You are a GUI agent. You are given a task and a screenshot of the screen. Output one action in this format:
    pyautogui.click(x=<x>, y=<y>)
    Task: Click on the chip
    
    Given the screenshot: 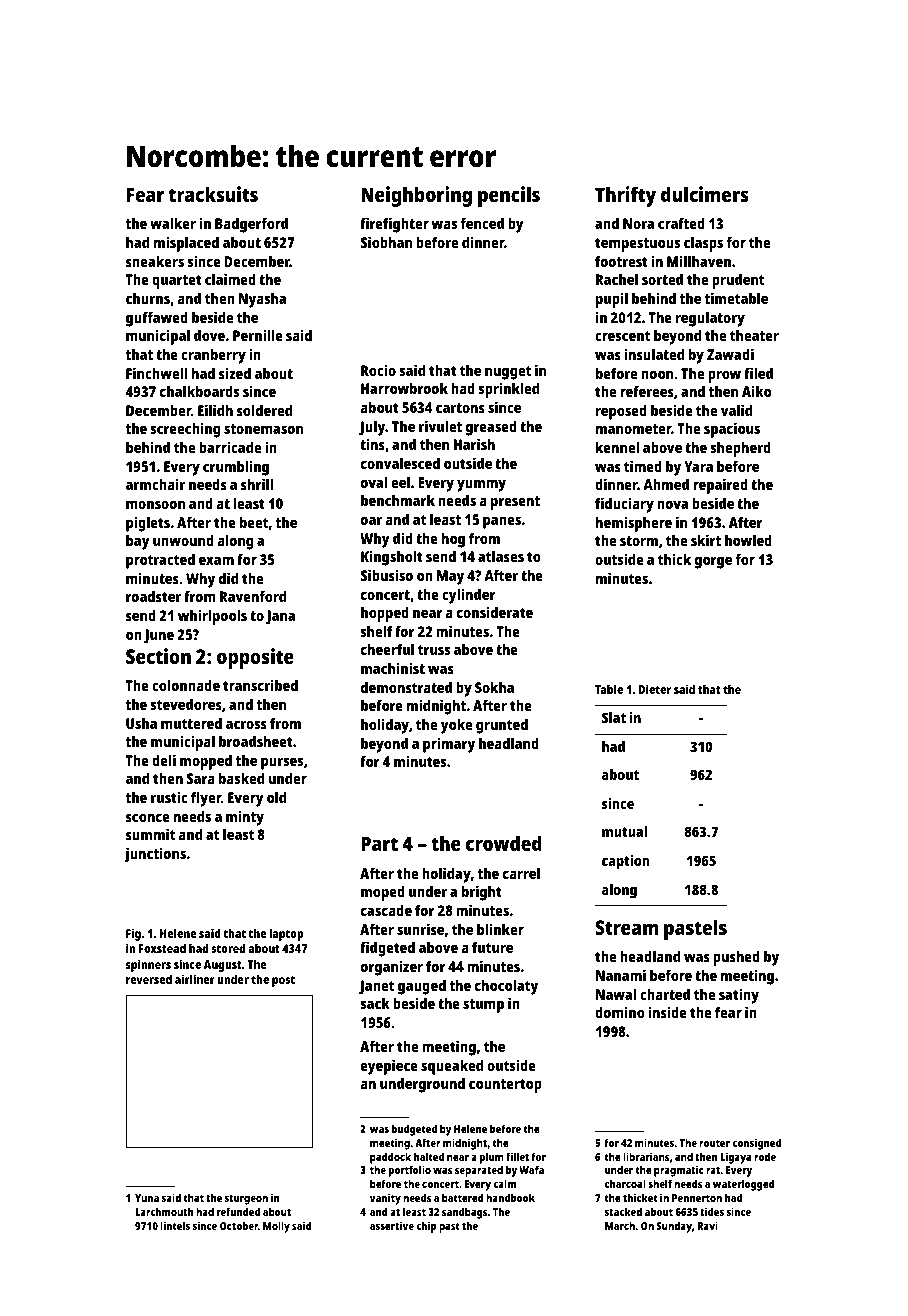 What is the action you would take?
    pyautogui.click(x=426, y=1227)
